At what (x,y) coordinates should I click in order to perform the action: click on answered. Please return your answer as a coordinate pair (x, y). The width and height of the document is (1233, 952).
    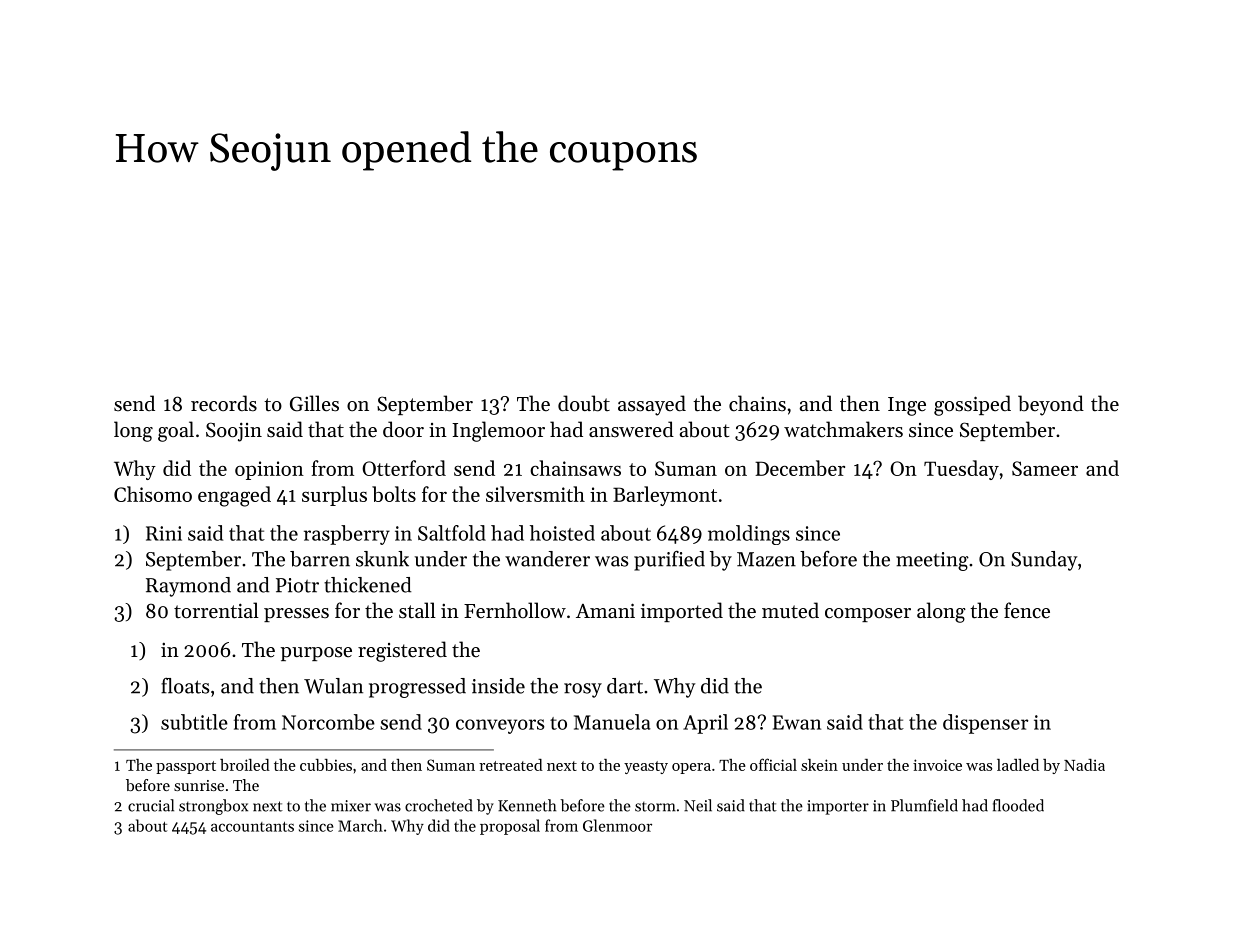
    Looking at the image, I should click on (631, 429).
